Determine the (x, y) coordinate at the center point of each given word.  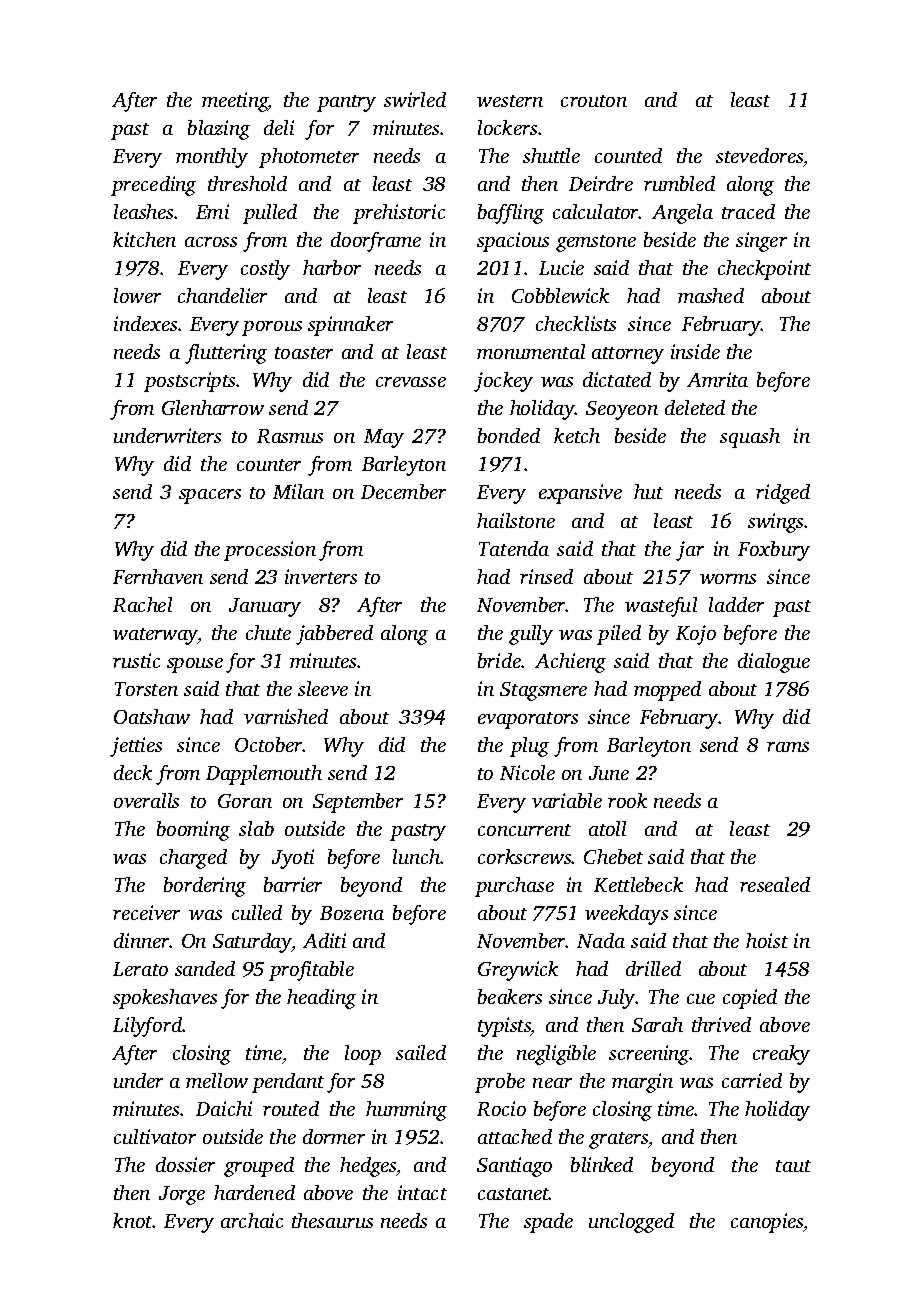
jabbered (334, 635)
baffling (511, 214)
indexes (145, 323)
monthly (212, 158)
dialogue (774, 663)
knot (133, 1220)
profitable (311, 971)
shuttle (551, 155)
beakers (510, 996)
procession (270, 551)
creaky (781, 1055)
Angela (682, 214)
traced (748, 211)
